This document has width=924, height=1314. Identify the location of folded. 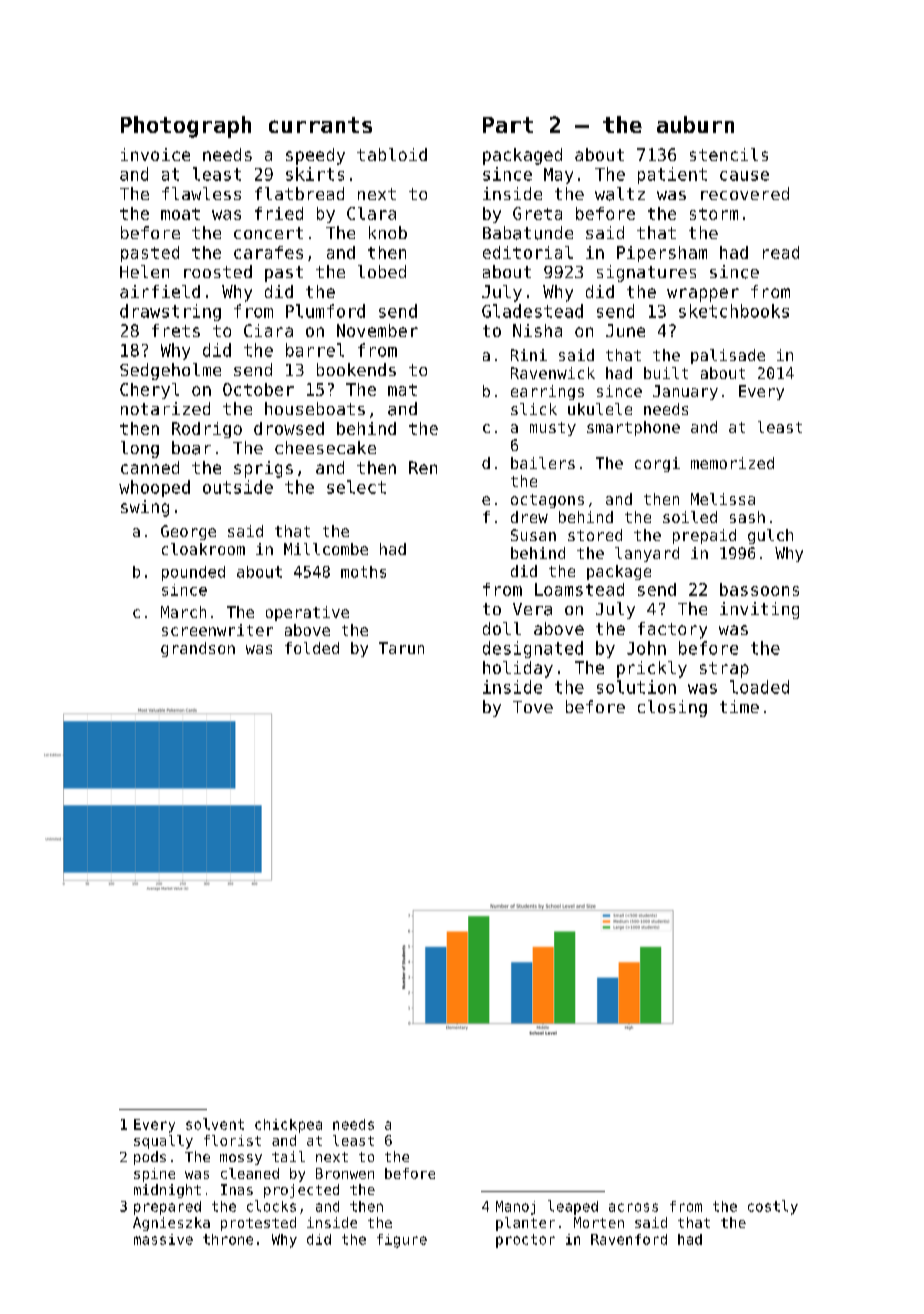
(312, 648).
